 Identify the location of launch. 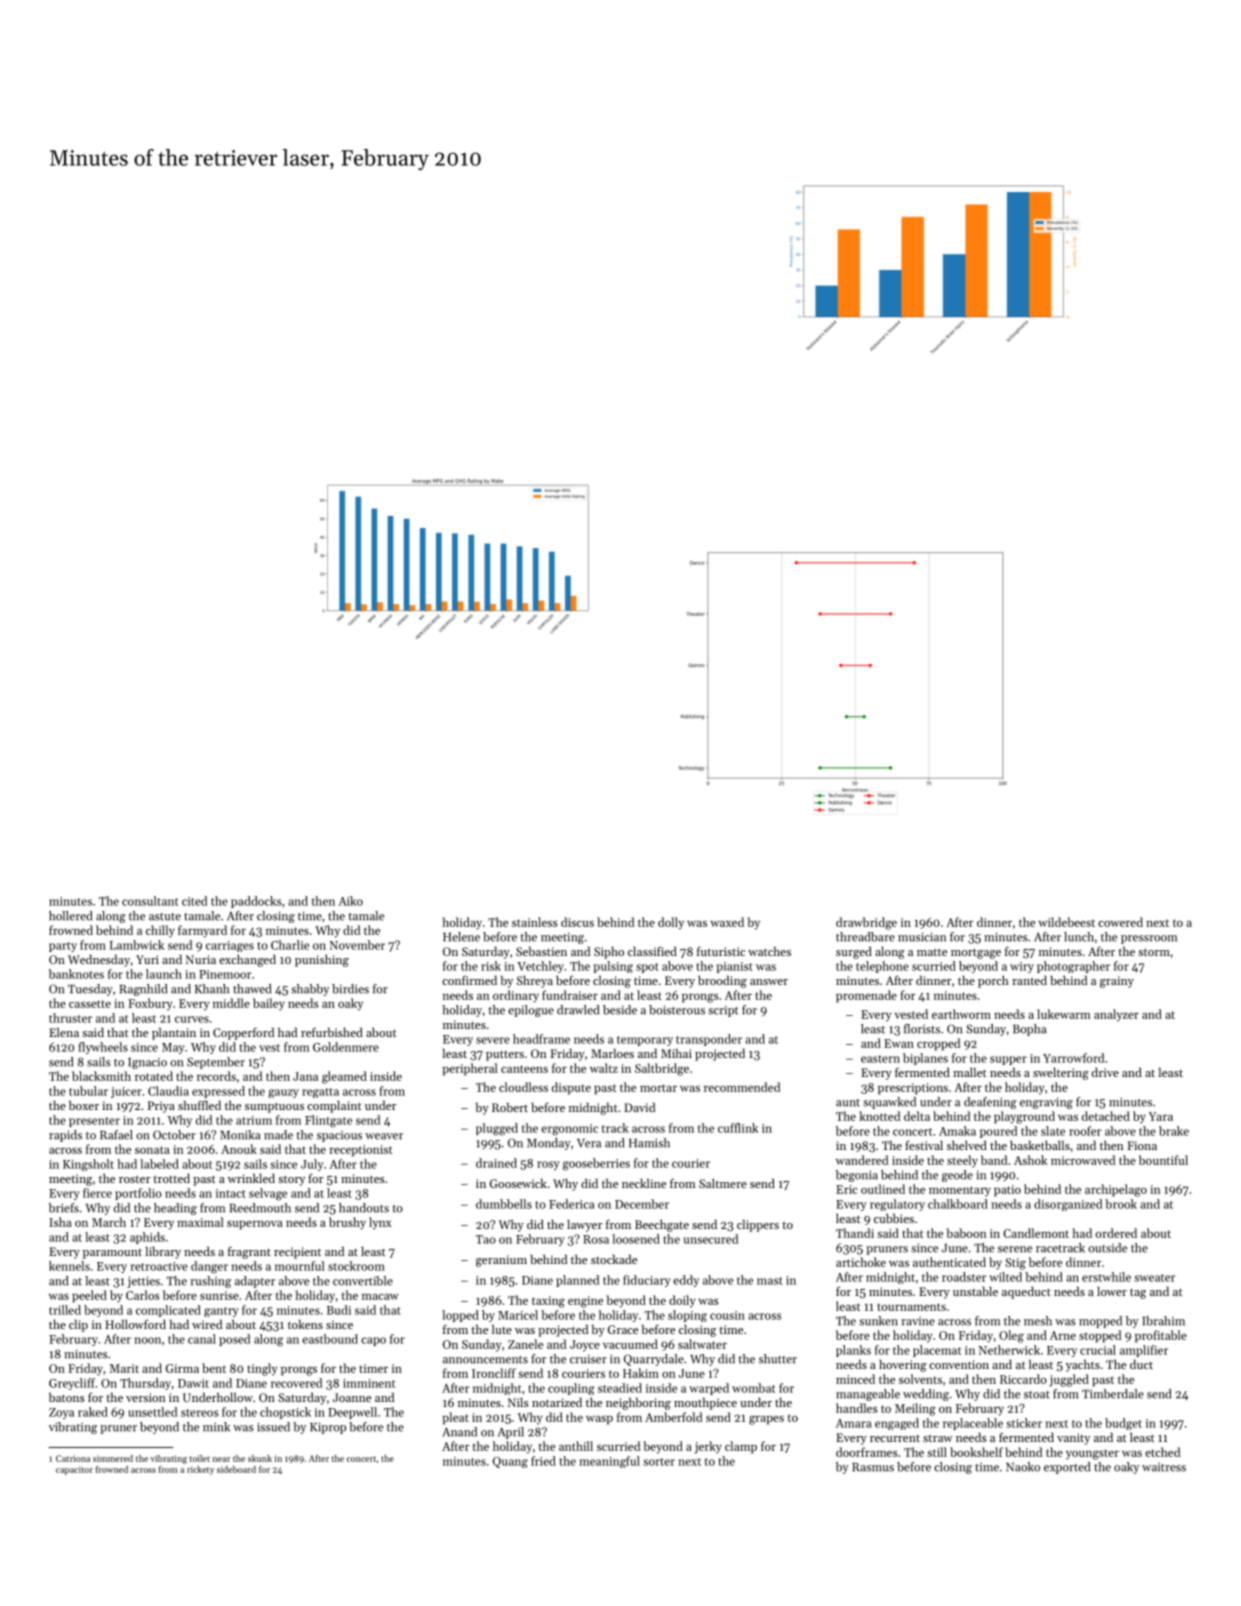
(164, 974).
